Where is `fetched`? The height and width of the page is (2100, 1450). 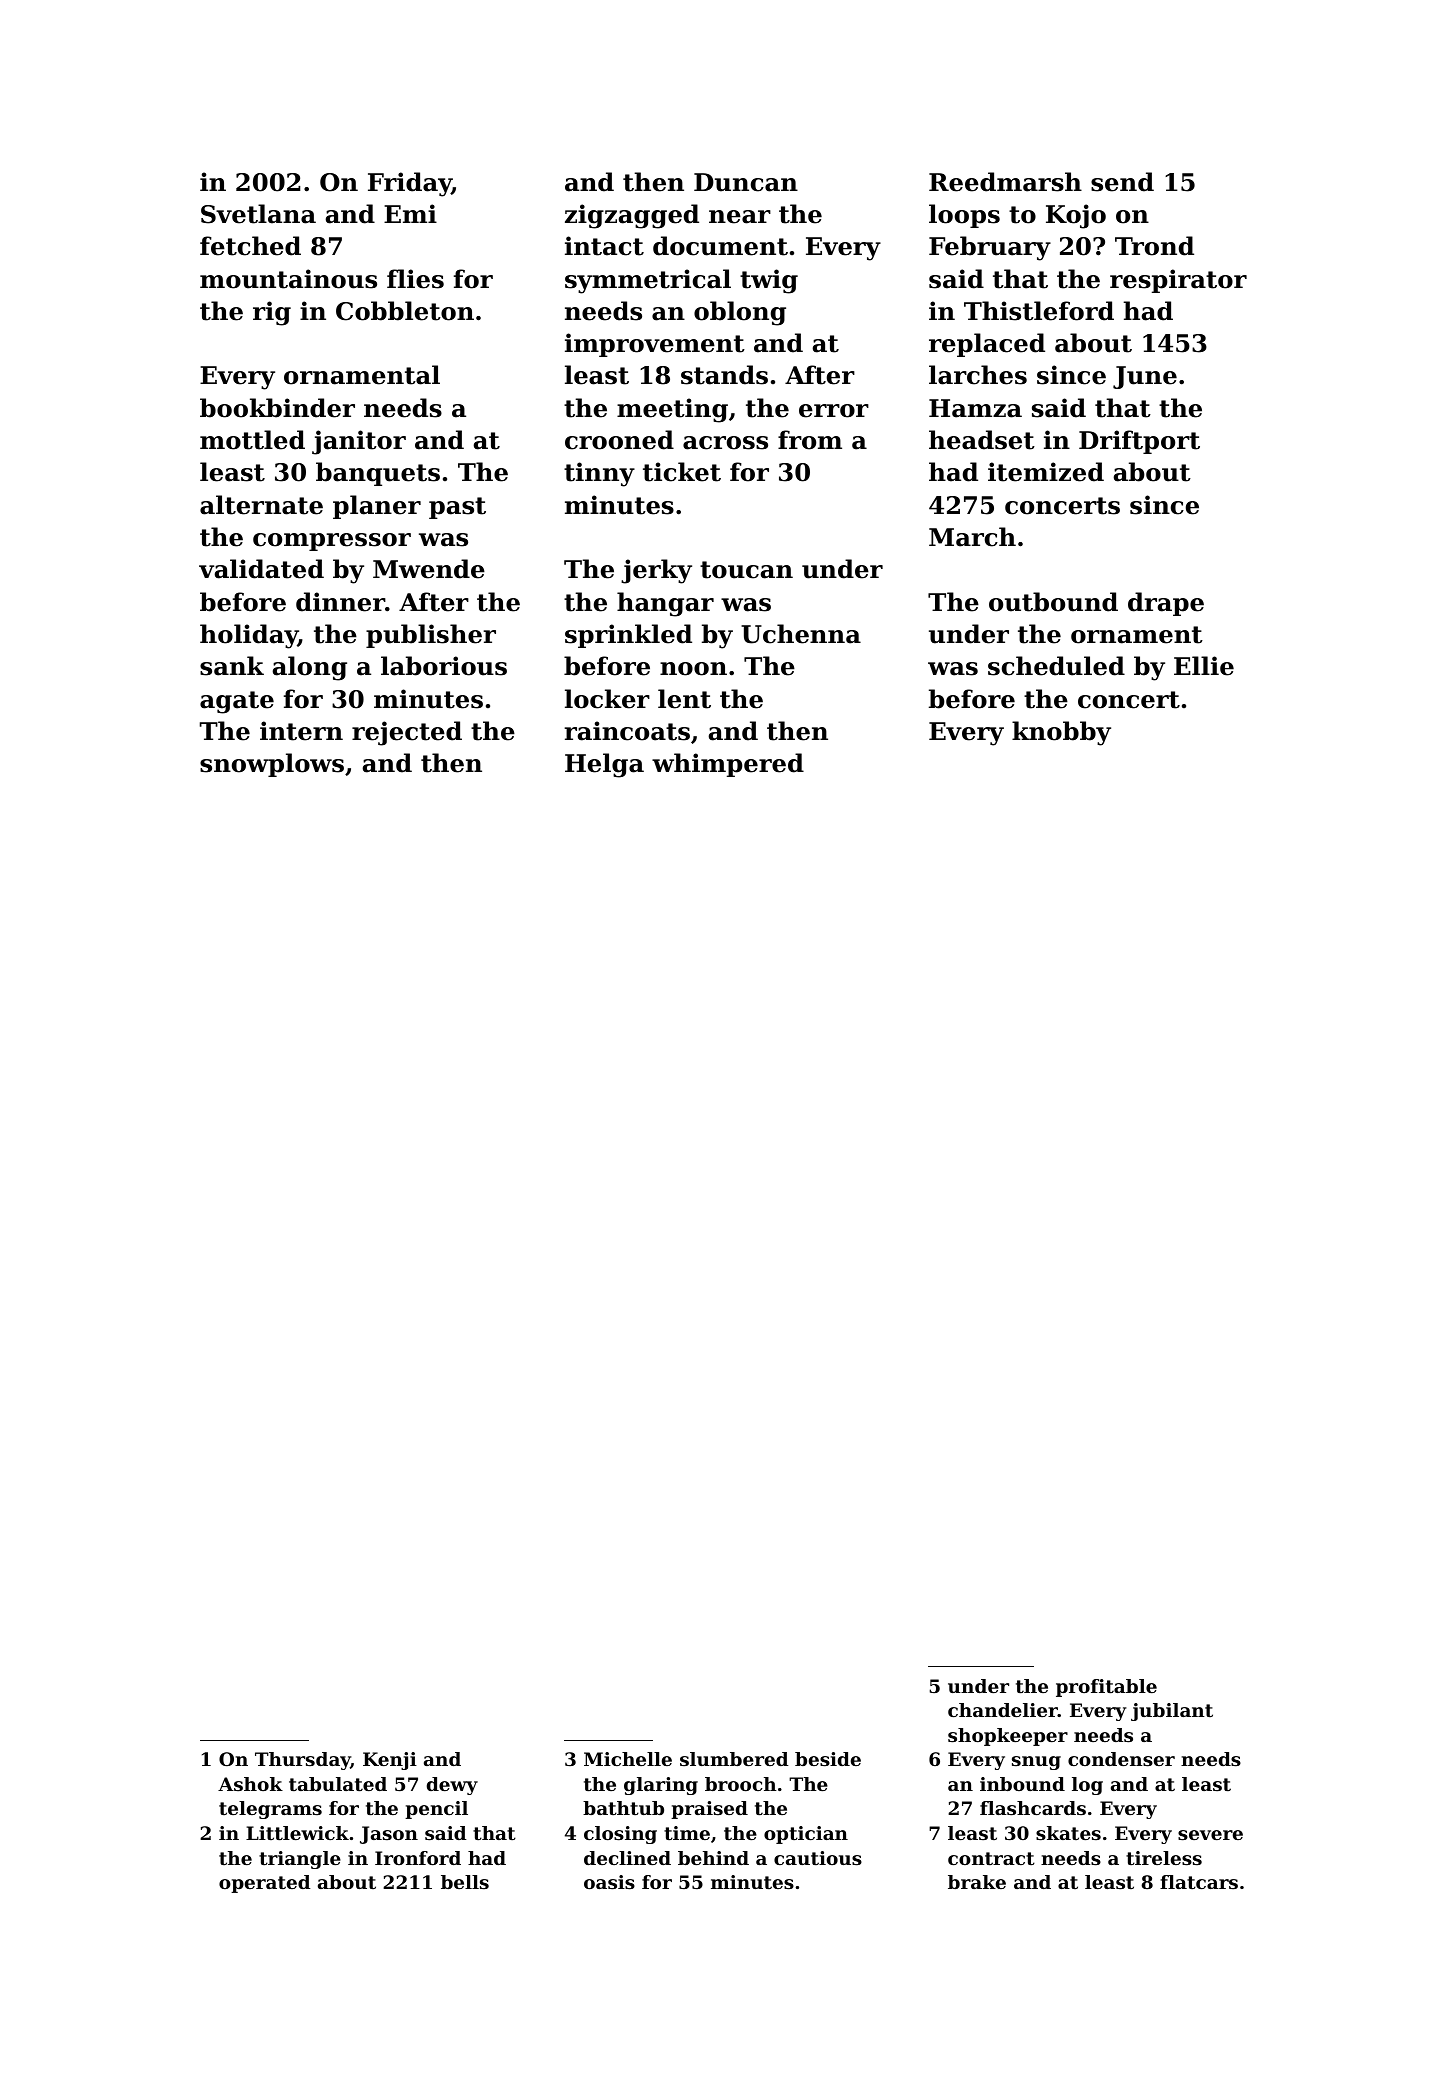 fetched is located at coordinates (250, 246).
